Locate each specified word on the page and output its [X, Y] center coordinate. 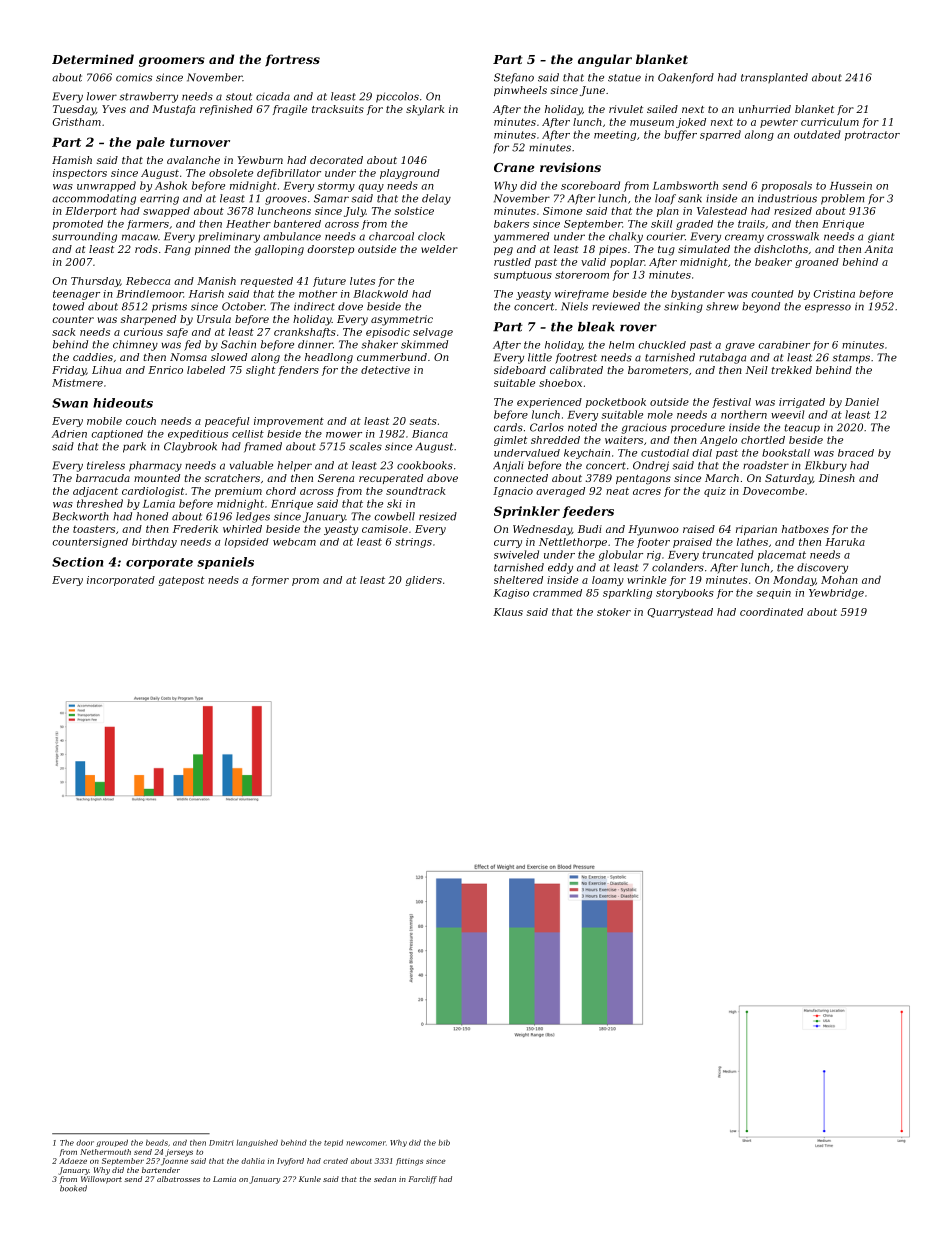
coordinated [771, 612]
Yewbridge [836, 594]
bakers [511, 224]
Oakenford [686, 78]
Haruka [845, 542]
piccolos [397, 97]
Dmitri [221, 1143]
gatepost [181, 581]
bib [444, 1143]
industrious [787, 198]
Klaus [508, 612]
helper [294, 466]
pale [150, 143]
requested [267, 282]
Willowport [101, 1180]
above [442, 478]
